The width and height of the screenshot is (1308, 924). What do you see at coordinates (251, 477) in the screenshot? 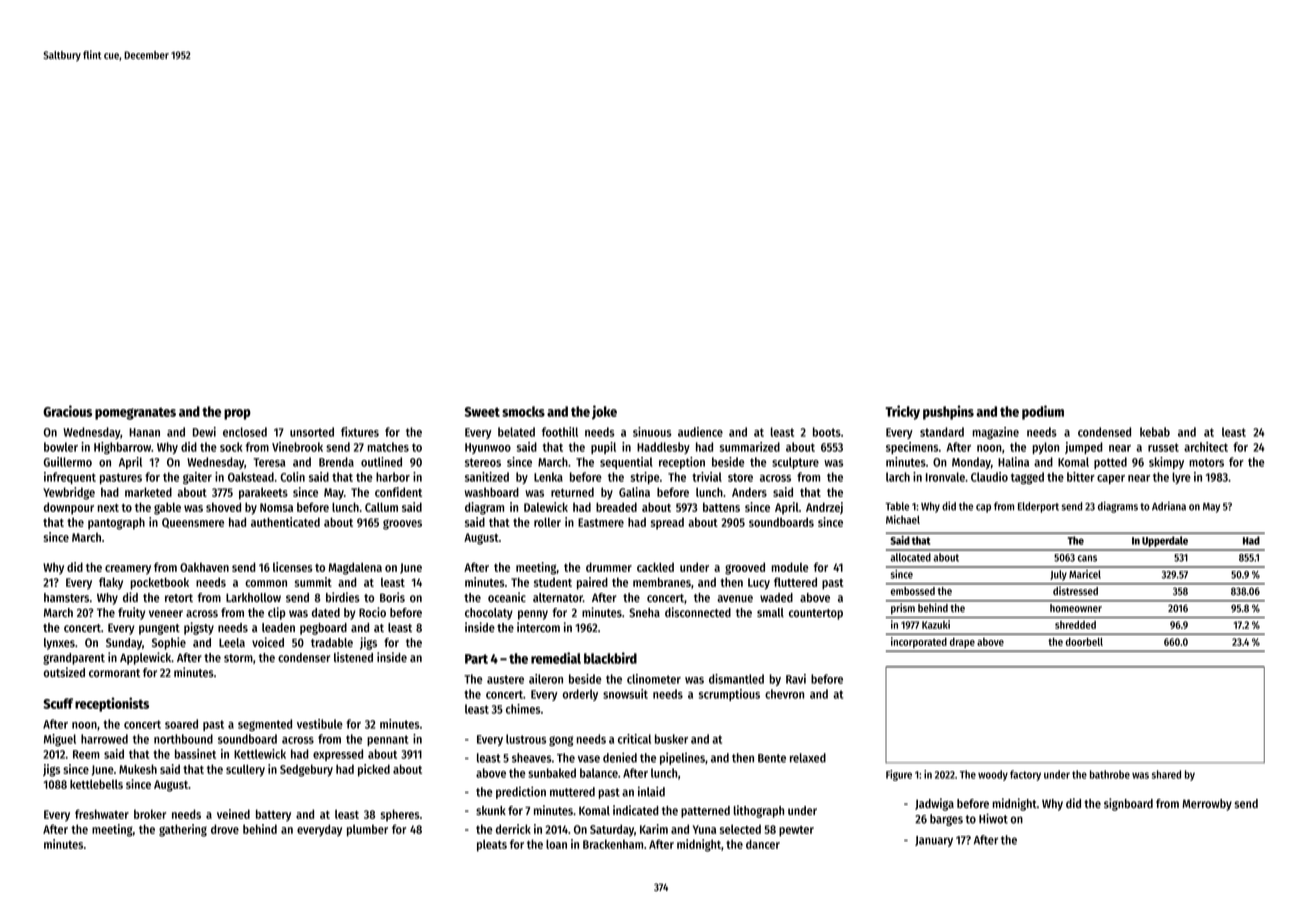
I see `Oakstead` at bounding box center [251, 477].
